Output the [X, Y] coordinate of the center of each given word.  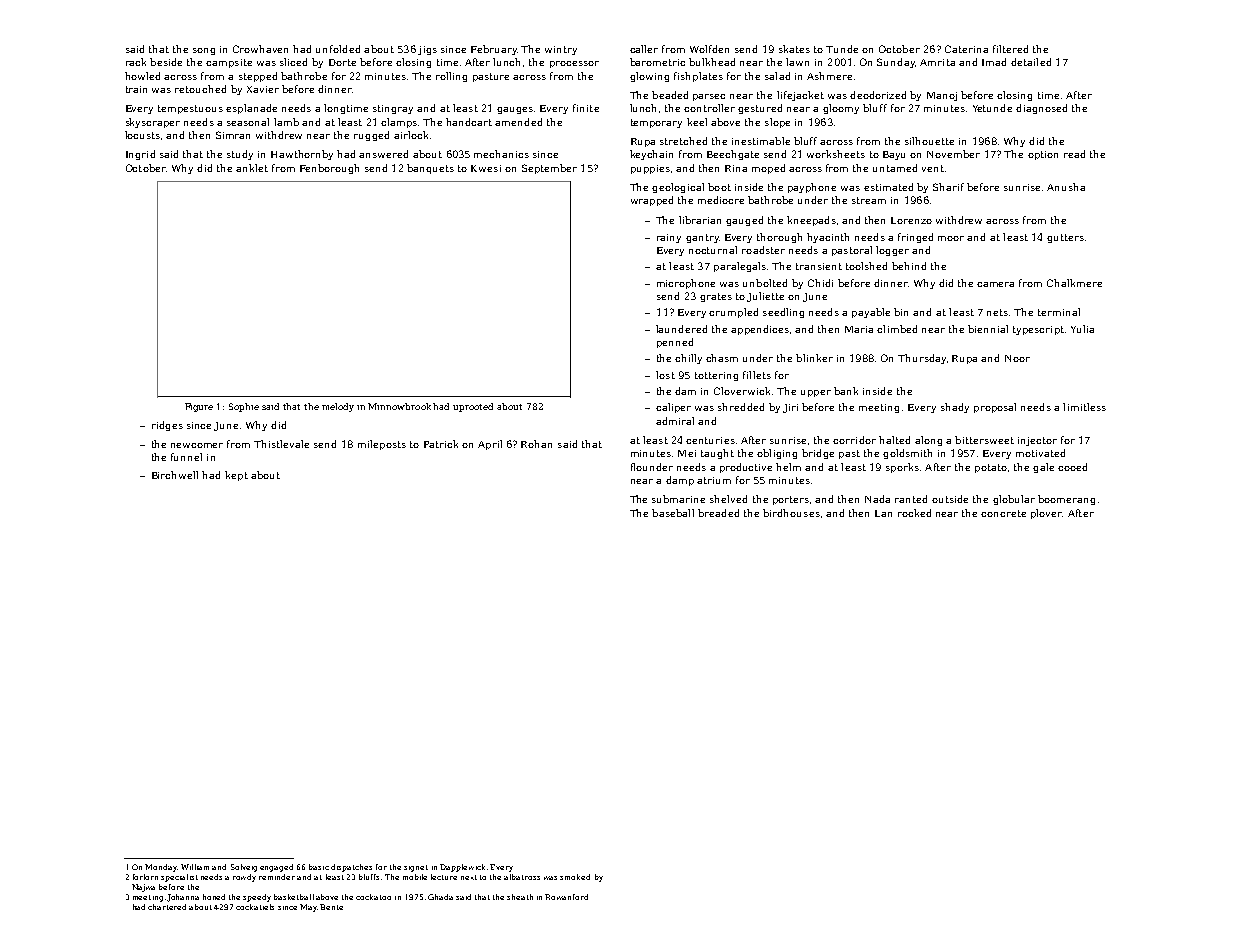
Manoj [942, 96]
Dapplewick [462, 868]
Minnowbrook [399, 406]
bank [846, 391]
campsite [229, 63]
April [490, 445]
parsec [709, 97]
